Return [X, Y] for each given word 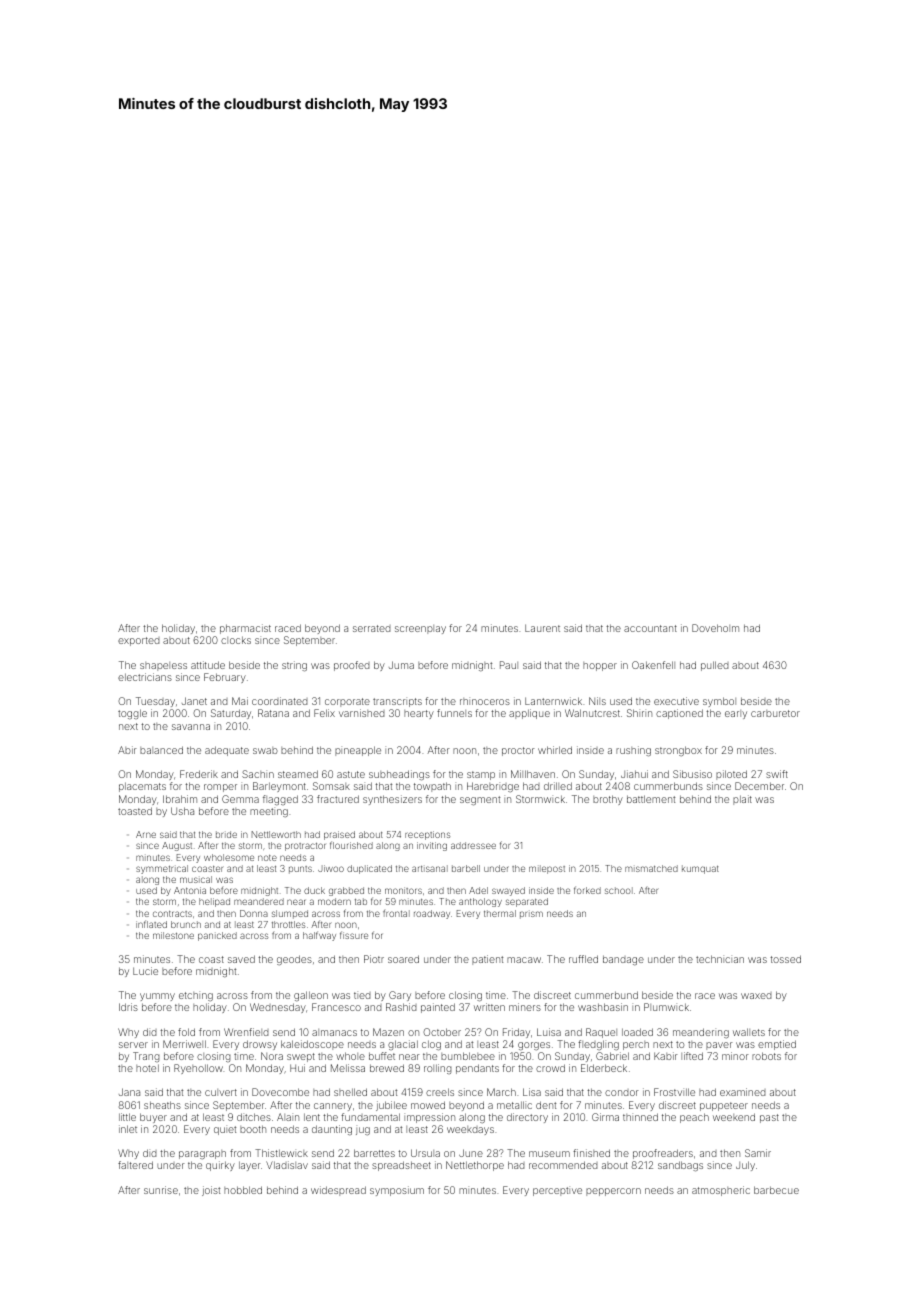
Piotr [374, 959]
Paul [509, 665]
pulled [715, 666]
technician [720, 959]
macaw [524, 960]
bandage [623, 960]
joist [211, 1191]
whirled [555, 750]
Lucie [145, 971]
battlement [651, 799]
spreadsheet [401, 1166]
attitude [208, 665]
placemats [142, 787]
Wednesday [278, 1008]
